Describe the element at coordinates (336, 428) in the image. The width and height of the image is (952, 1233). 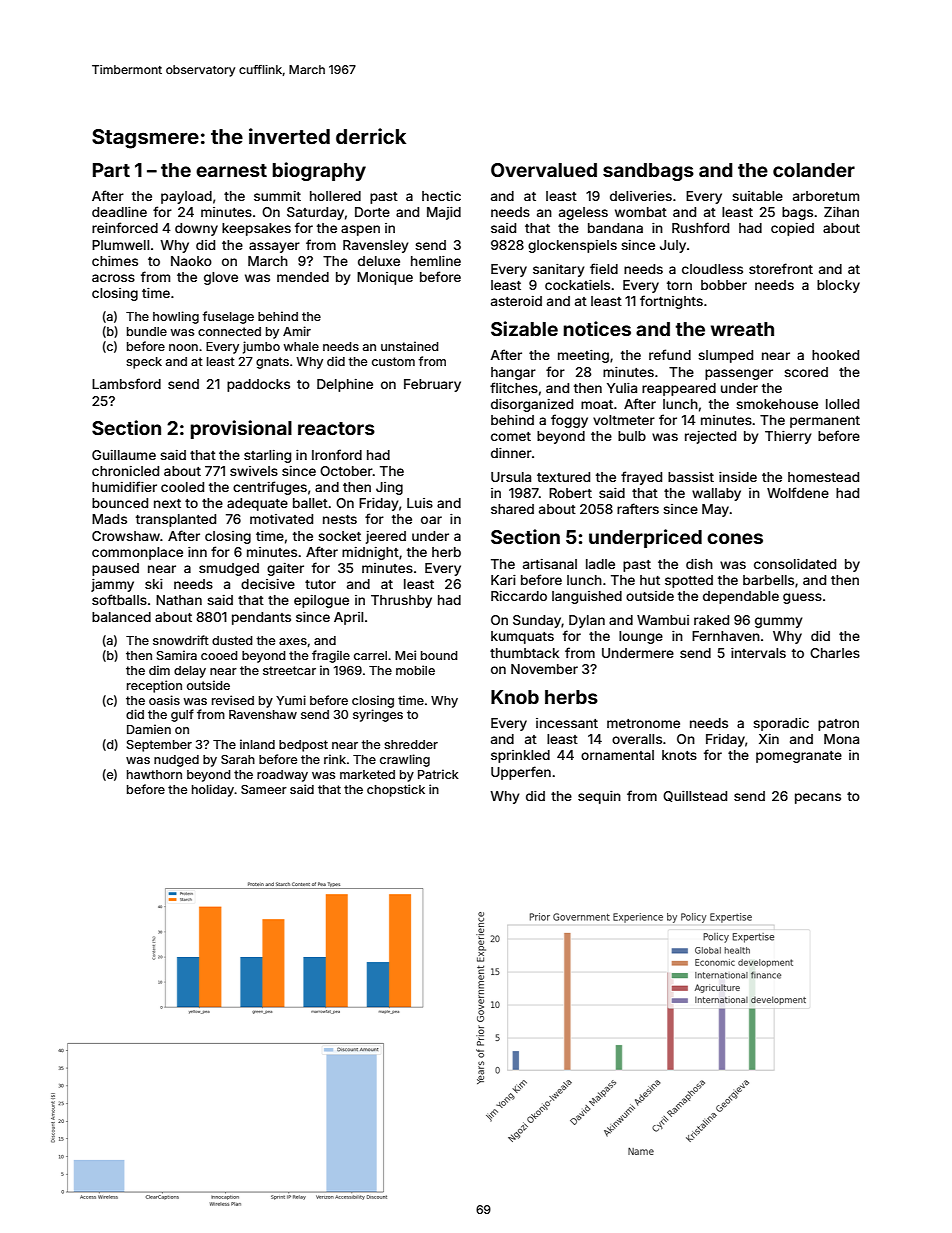
I see `reactors` at that location.
